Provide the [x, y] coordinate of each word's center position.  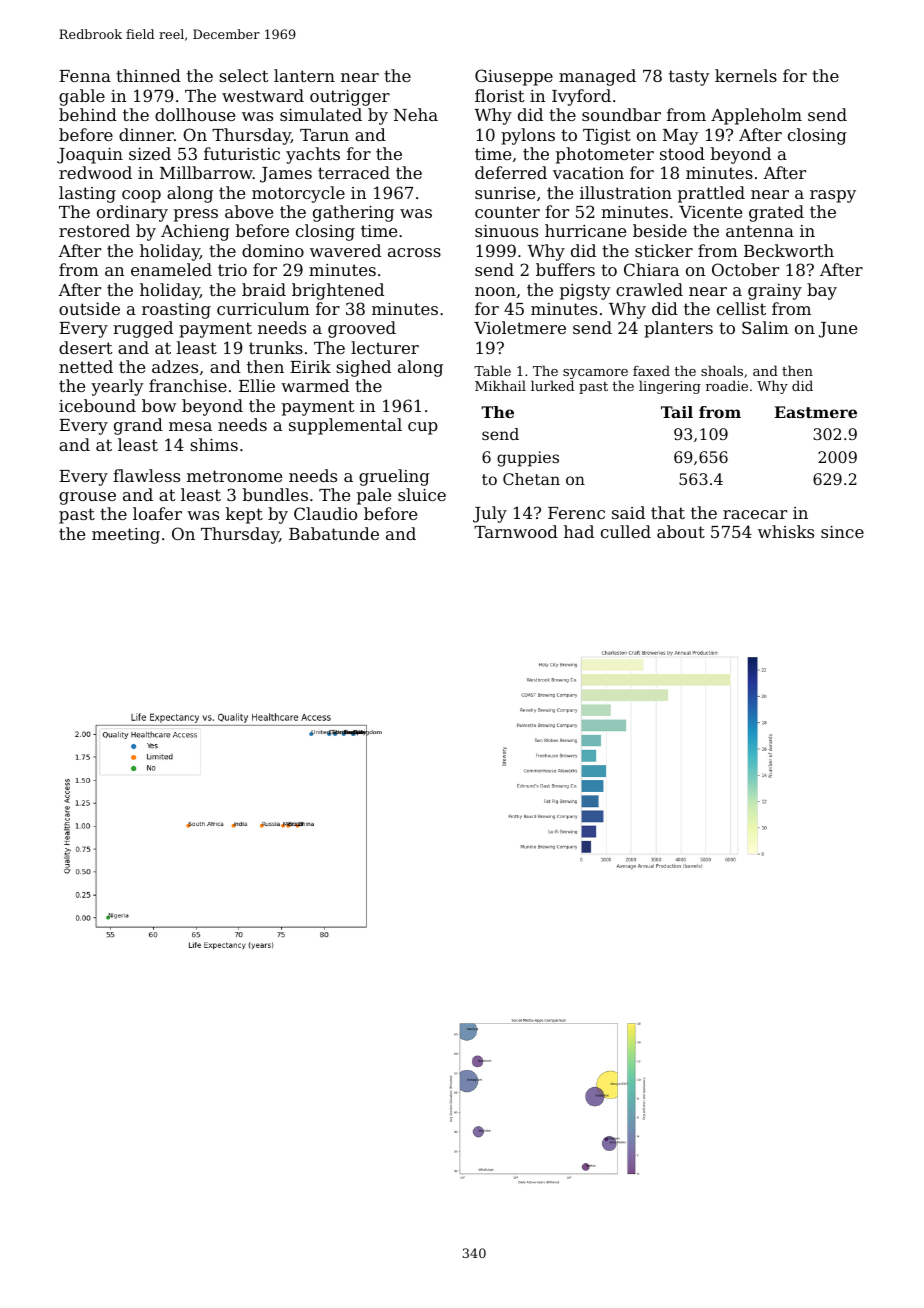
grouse [87, 498]
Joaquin [90, 156]
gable [82, 97]
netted [86, 366]
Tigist [607, 137]
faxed [651, 370]
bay [822, 291]
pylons [528, 136]
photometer [605, 155]
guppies [528, 459]
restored [94, 230]
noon [495, 291]
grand [138, 426]
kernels [746, 75]
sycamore [595, 374]
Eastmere [816, 412]
